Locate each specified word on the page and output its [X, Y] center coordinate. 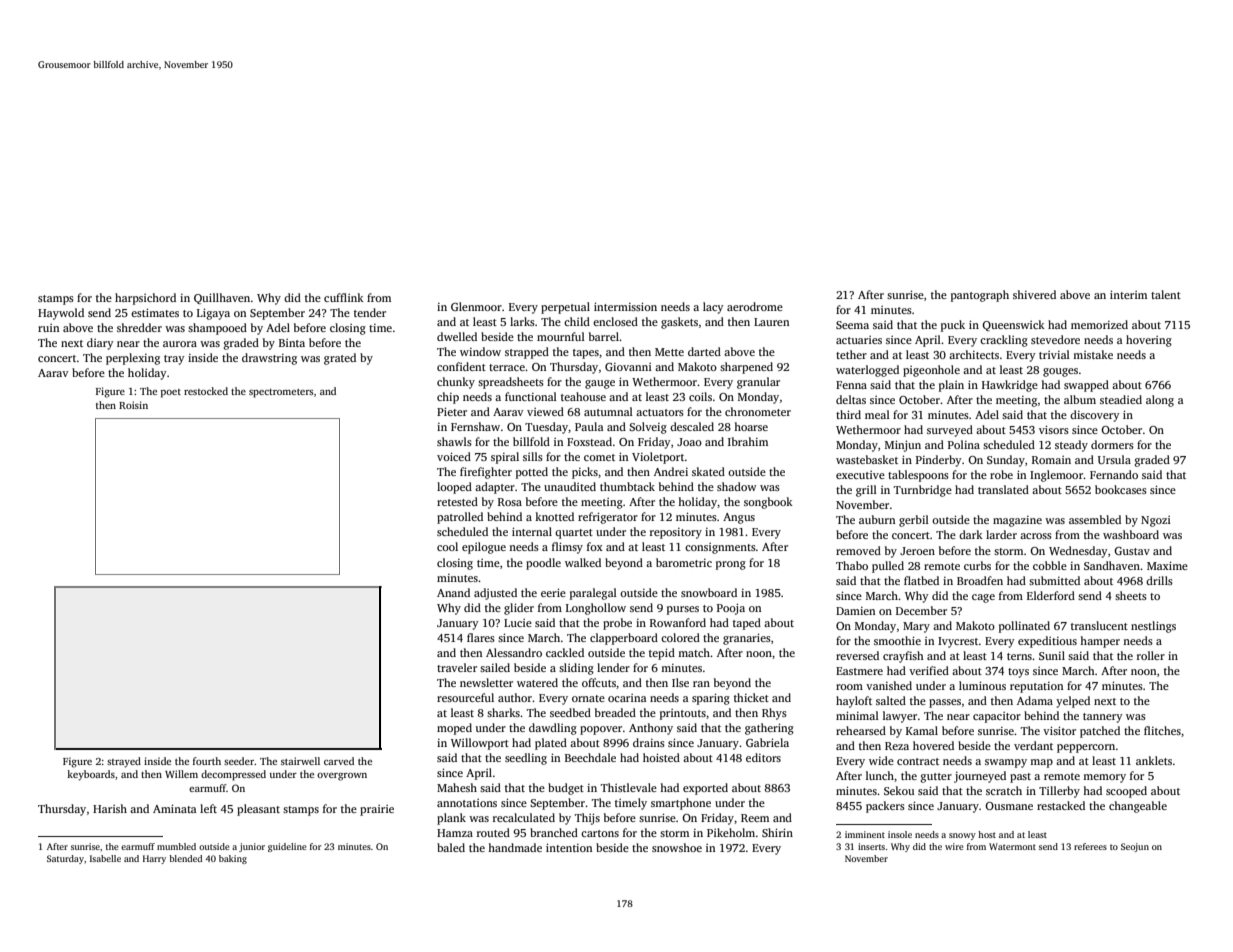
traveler [457, 667]
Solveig [648, 428]
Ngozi [1156, 521]
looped [454, 488]
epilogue [484, 548]
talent [1166, 294]
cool [447, 546]
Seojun [1135, 847]
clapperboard [624, 639]
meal [877, 414]
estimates [155, 312]
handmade [515, 847]
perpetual [565, 308]
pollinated [1024, 627]
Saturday [65, 859]
